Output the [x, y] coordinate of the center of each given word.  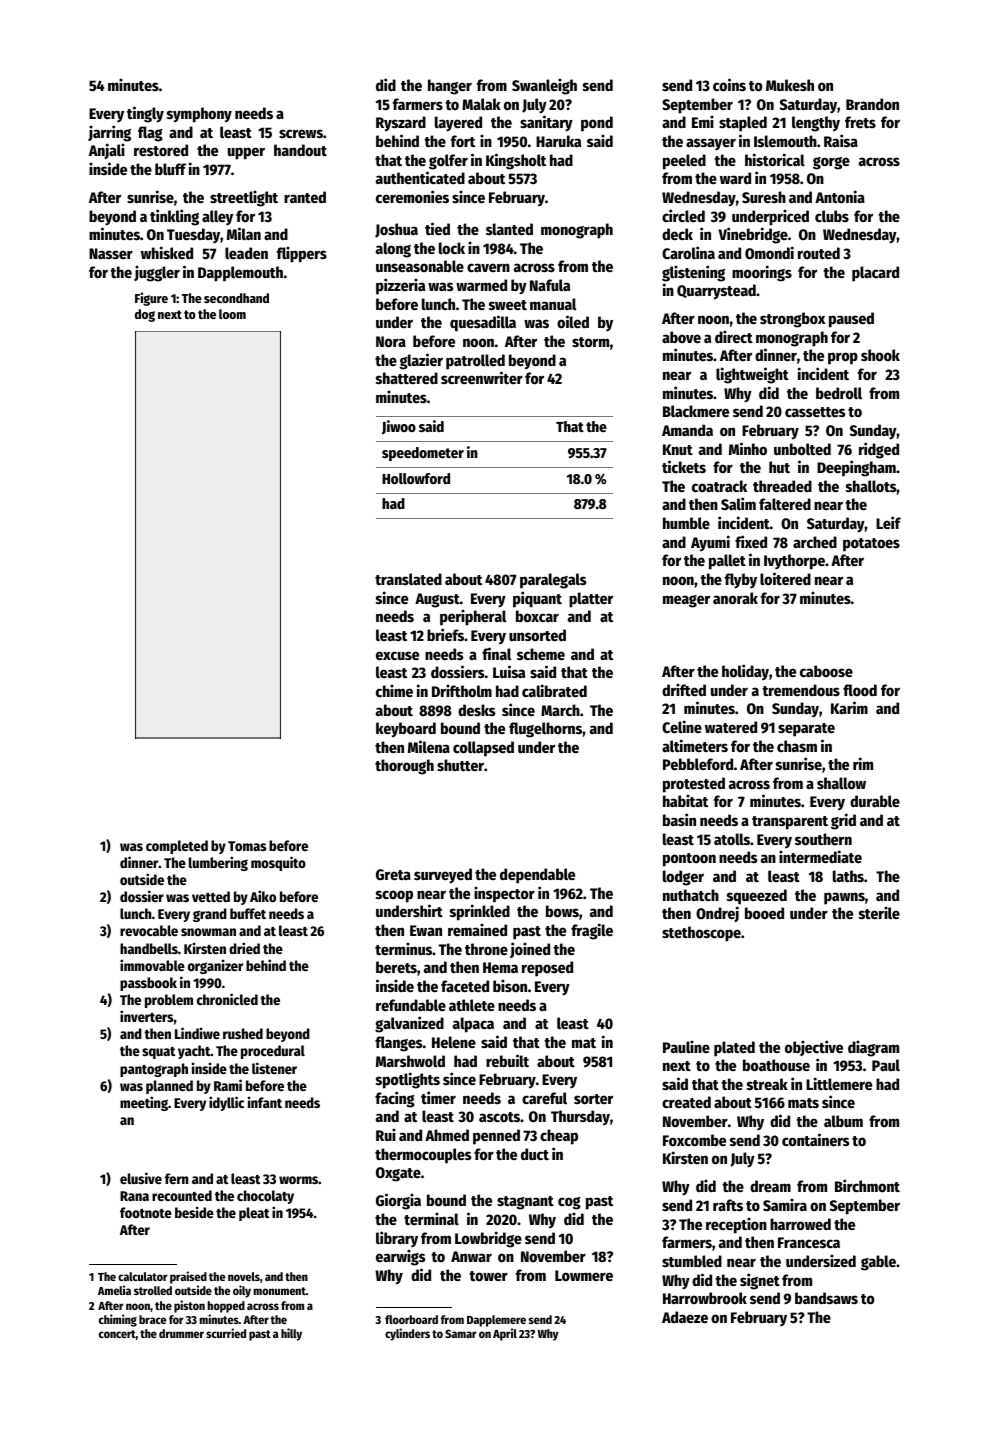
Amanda [687, 430]
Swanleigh [544, 86]
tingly [145, 114]
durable [875, 801]
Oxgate [398, 1174]
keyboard [406, 730]
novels [244, 1276]
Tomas [247, 846]
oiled [573, 321]
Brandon [872, 104]
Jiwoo [399, 427]
